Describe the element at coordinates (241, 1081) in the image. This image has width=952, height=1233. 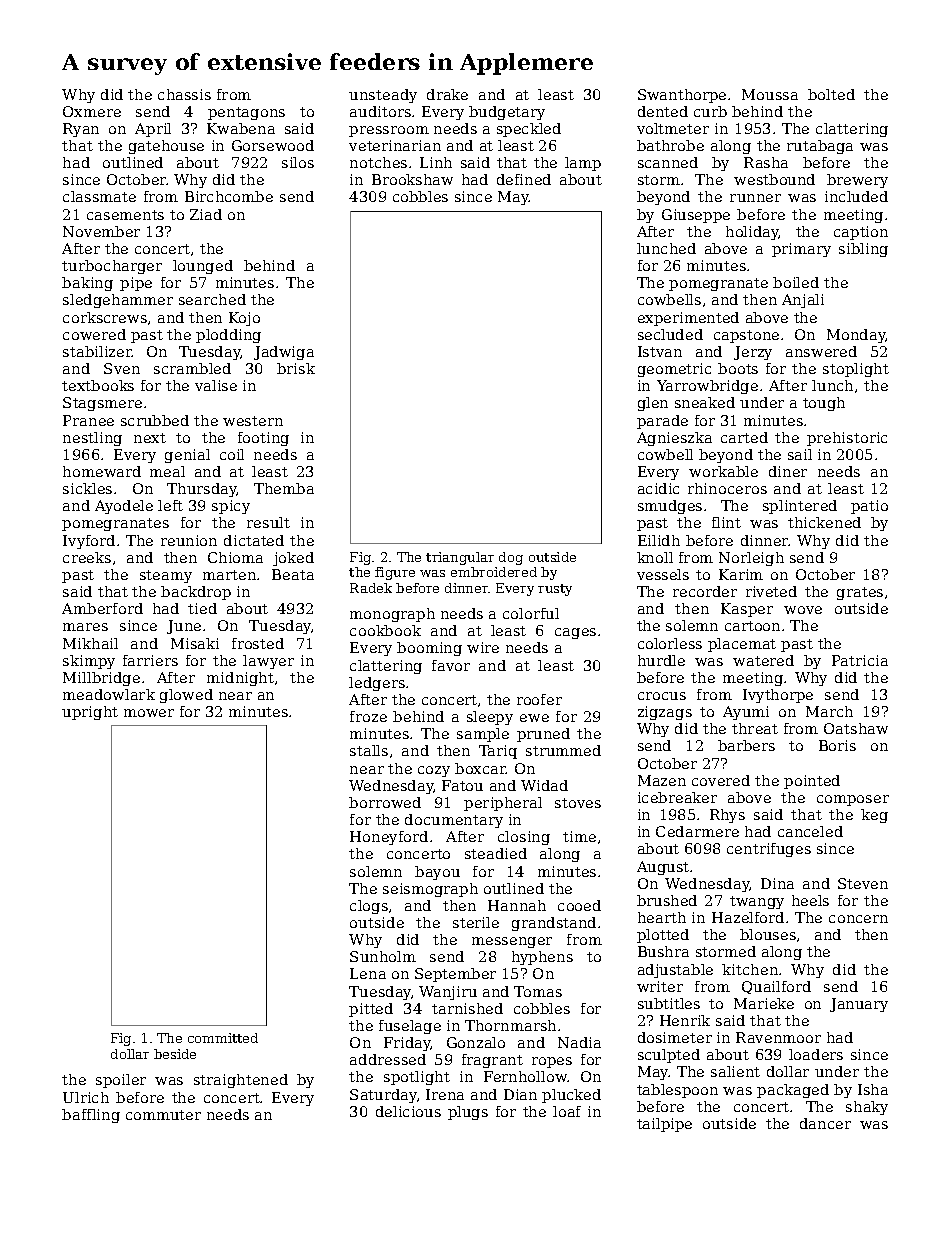
I see `straightened` at that location.
